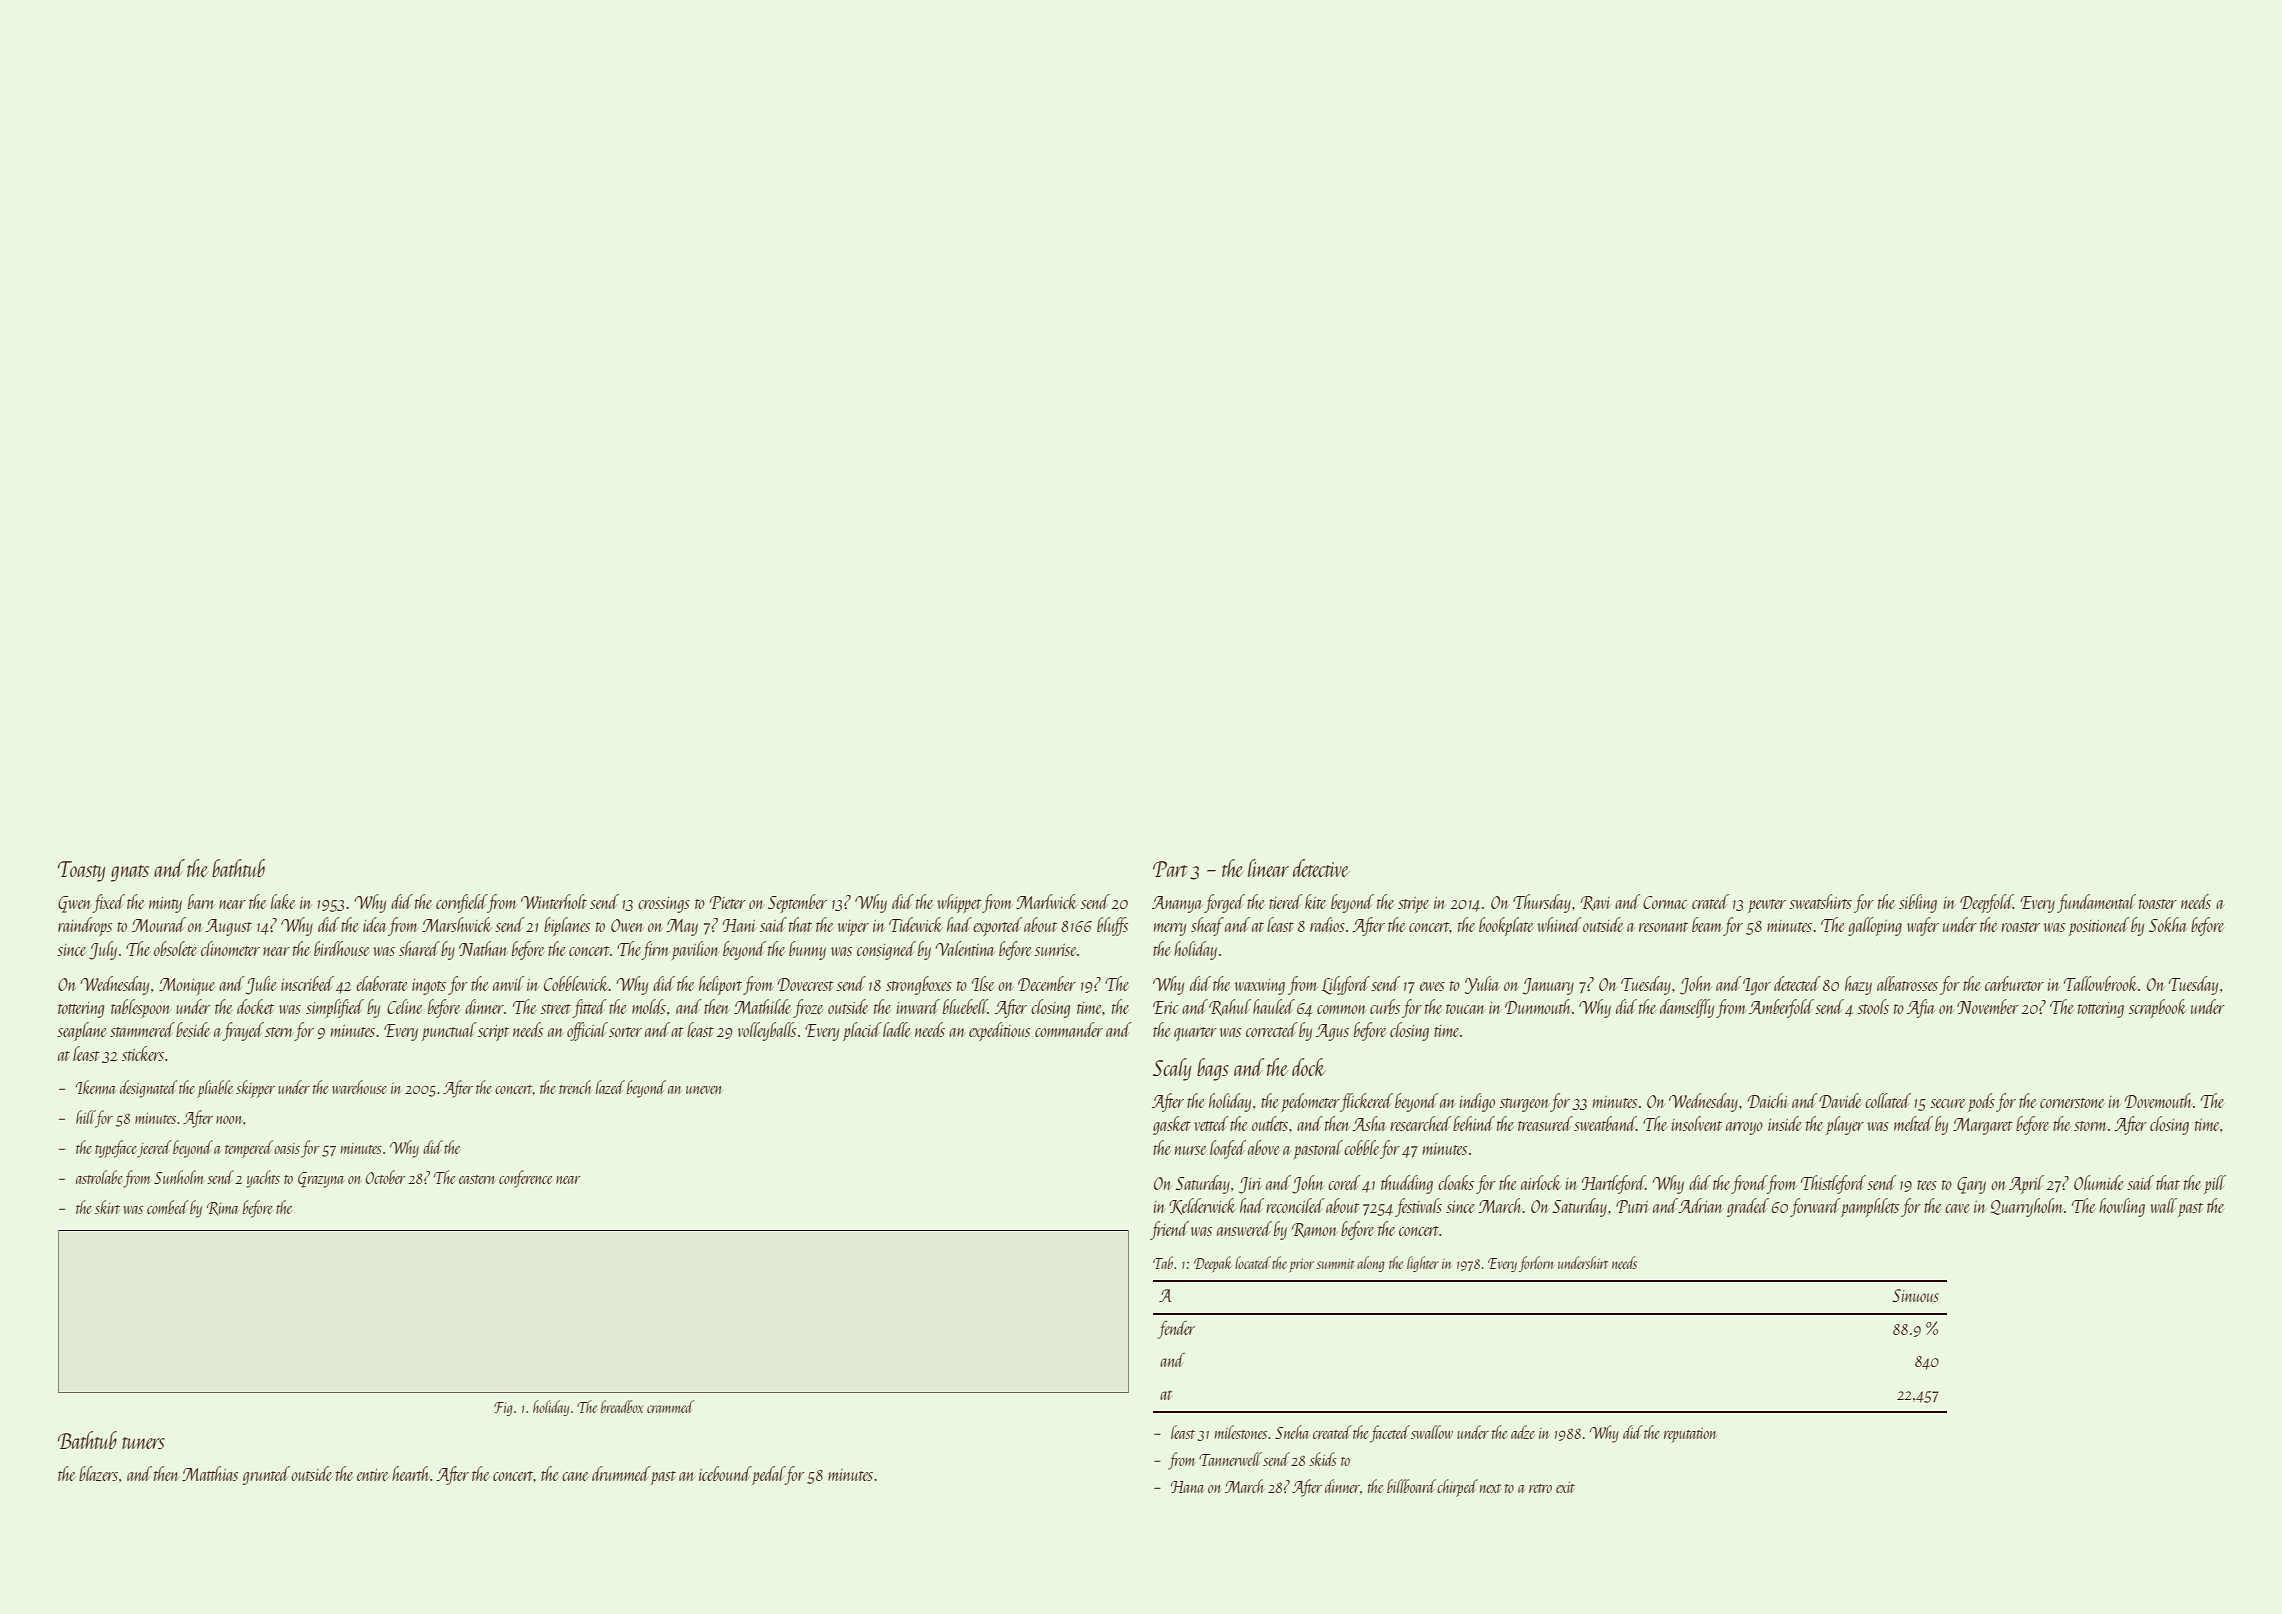 This page has height=1614, width=2282. Describe the element at coordinates (575, 1476) in the page. I see `cane` at that location.
